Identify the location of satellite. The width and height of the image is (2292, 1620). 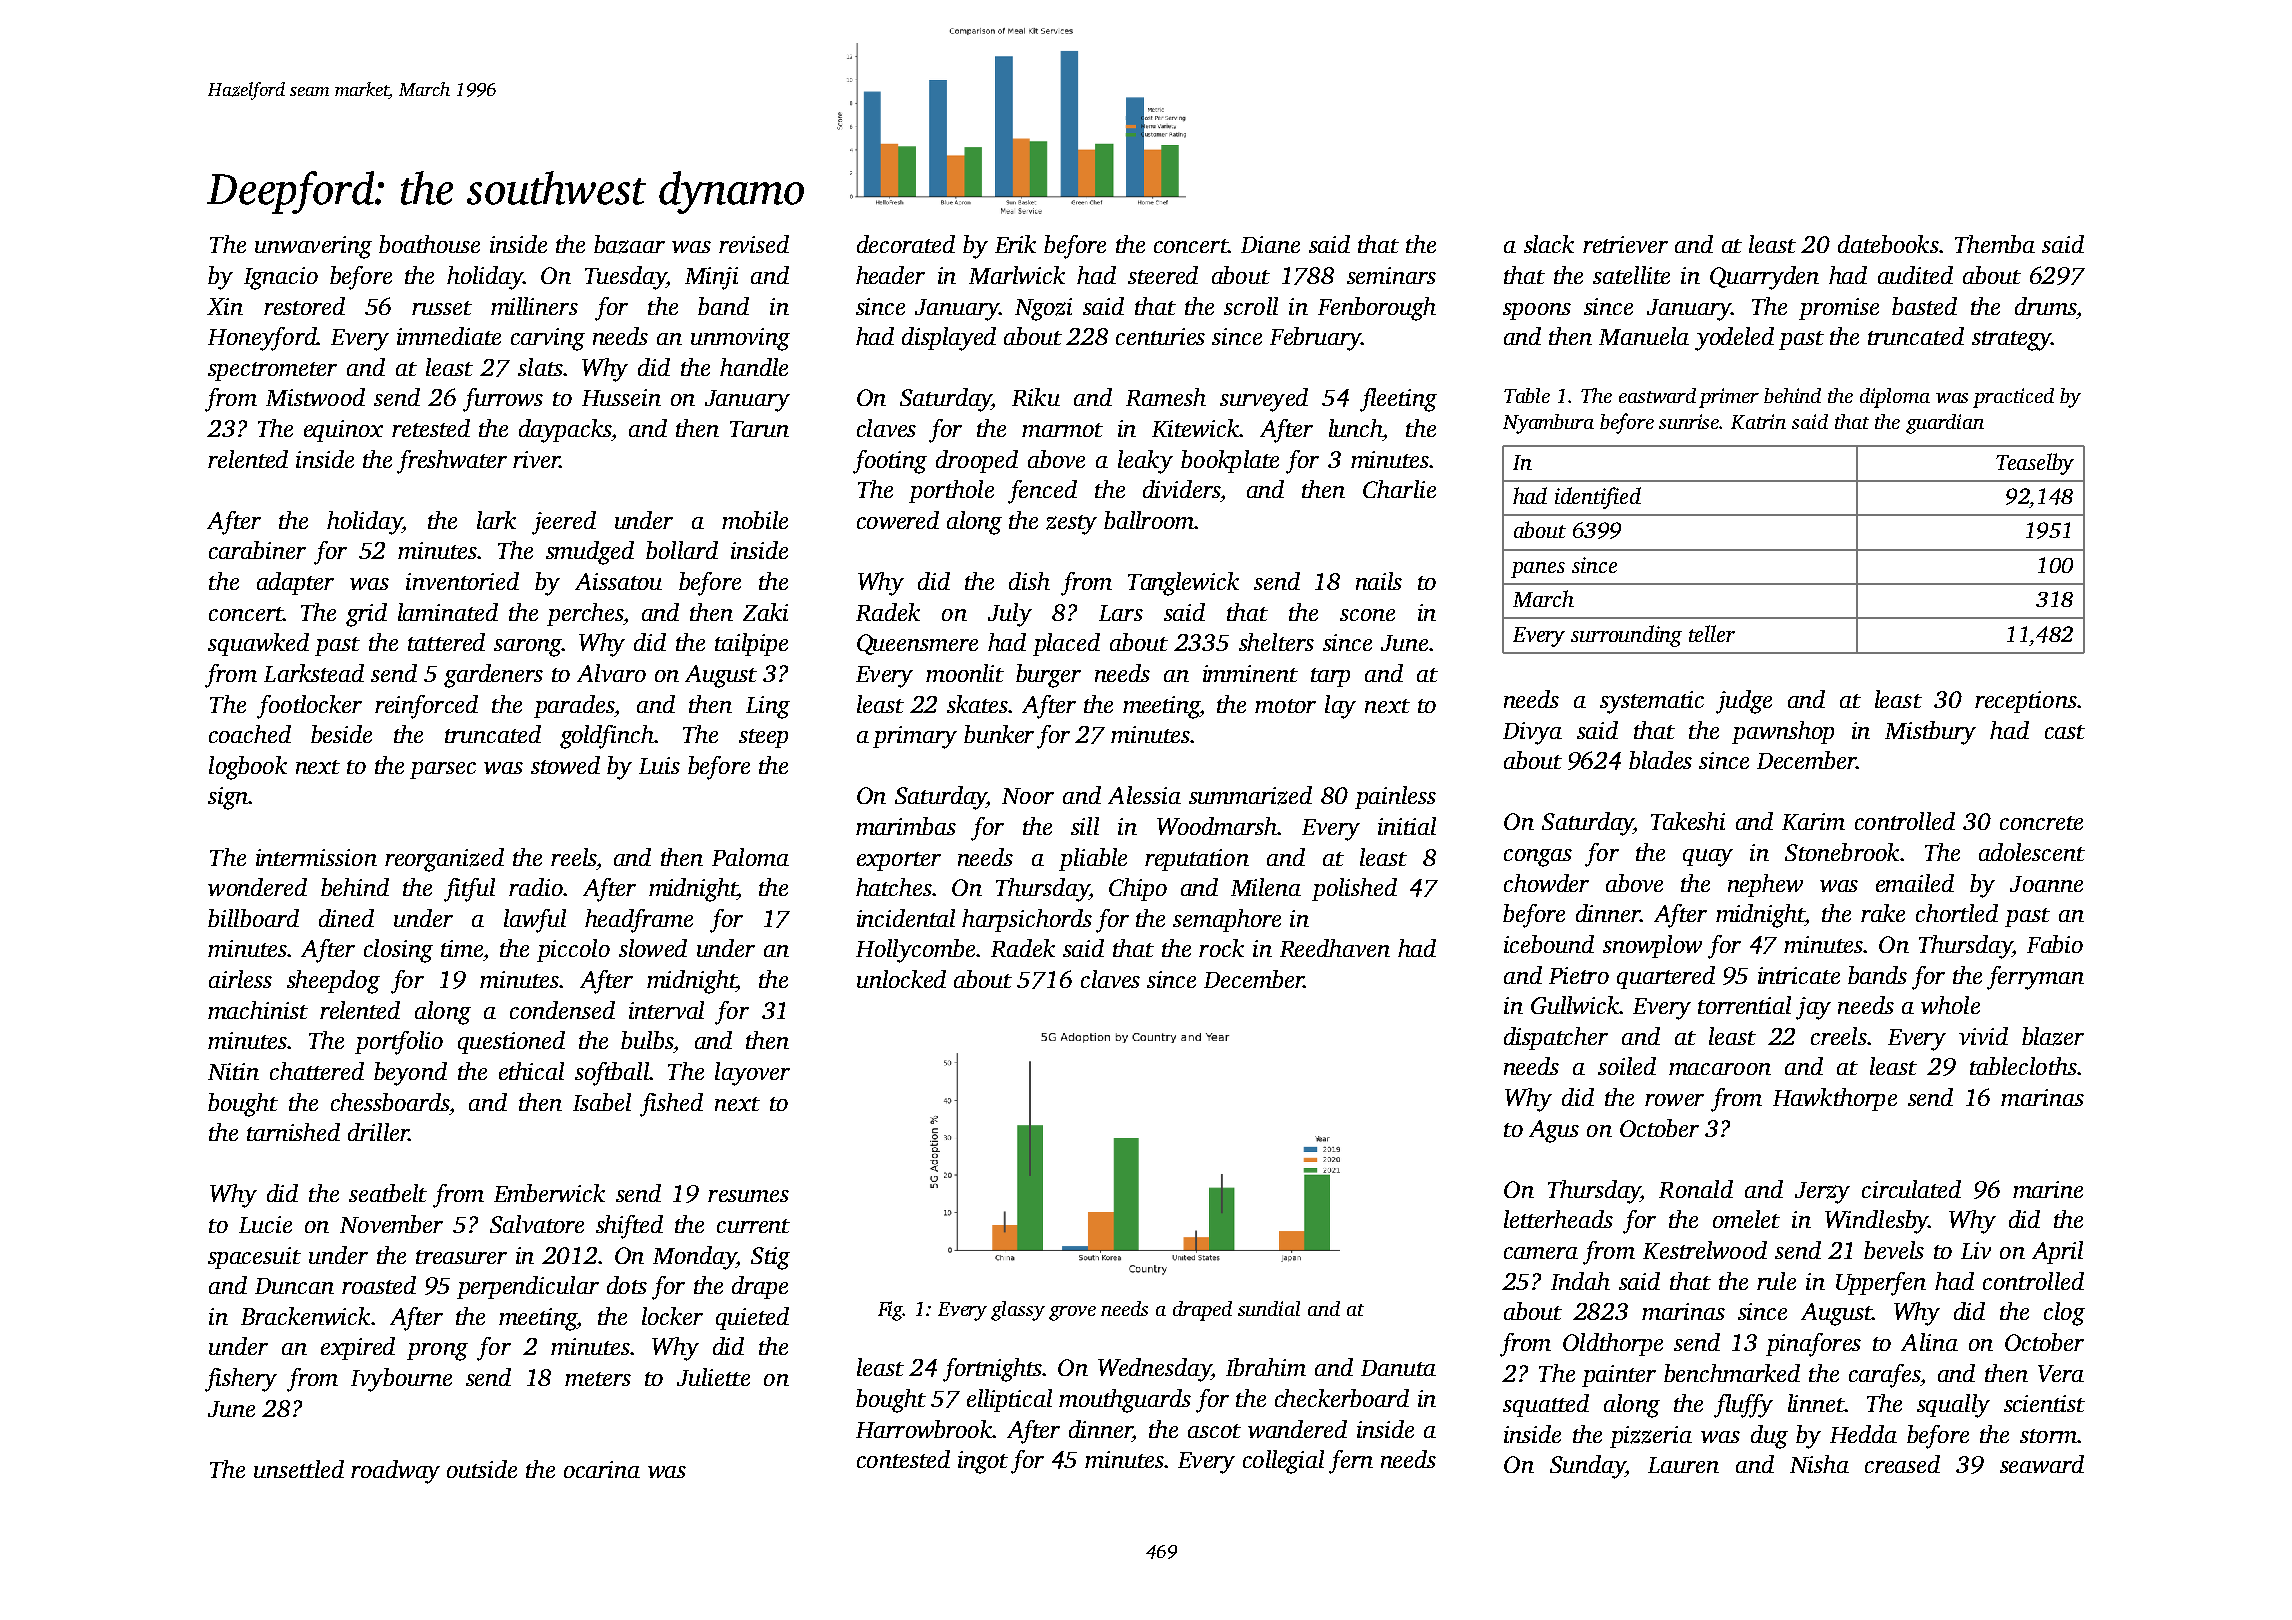
(1631, 275).
